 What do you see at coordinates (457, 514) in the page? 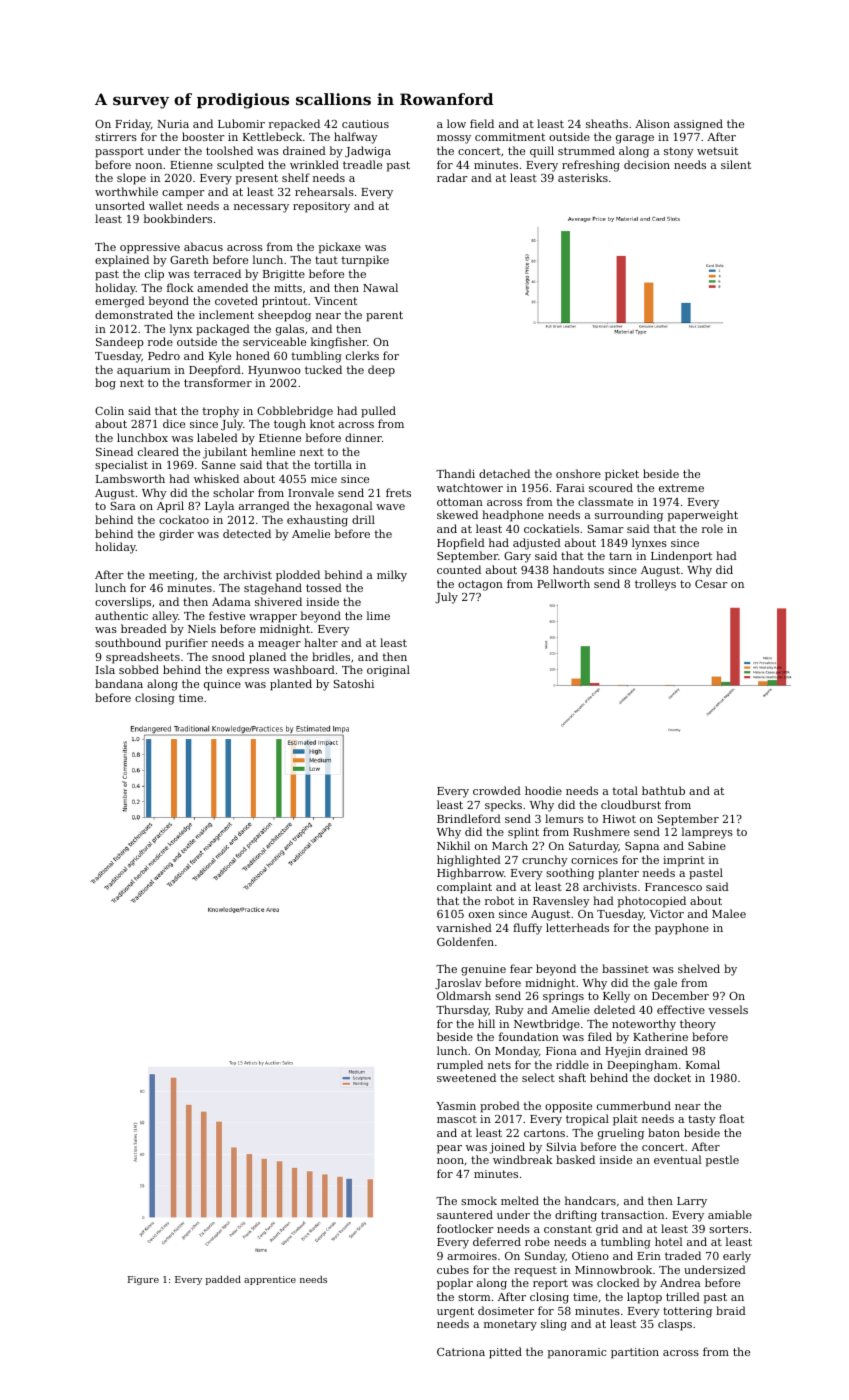
I see `skewed` at bounding box center [457, 514].
